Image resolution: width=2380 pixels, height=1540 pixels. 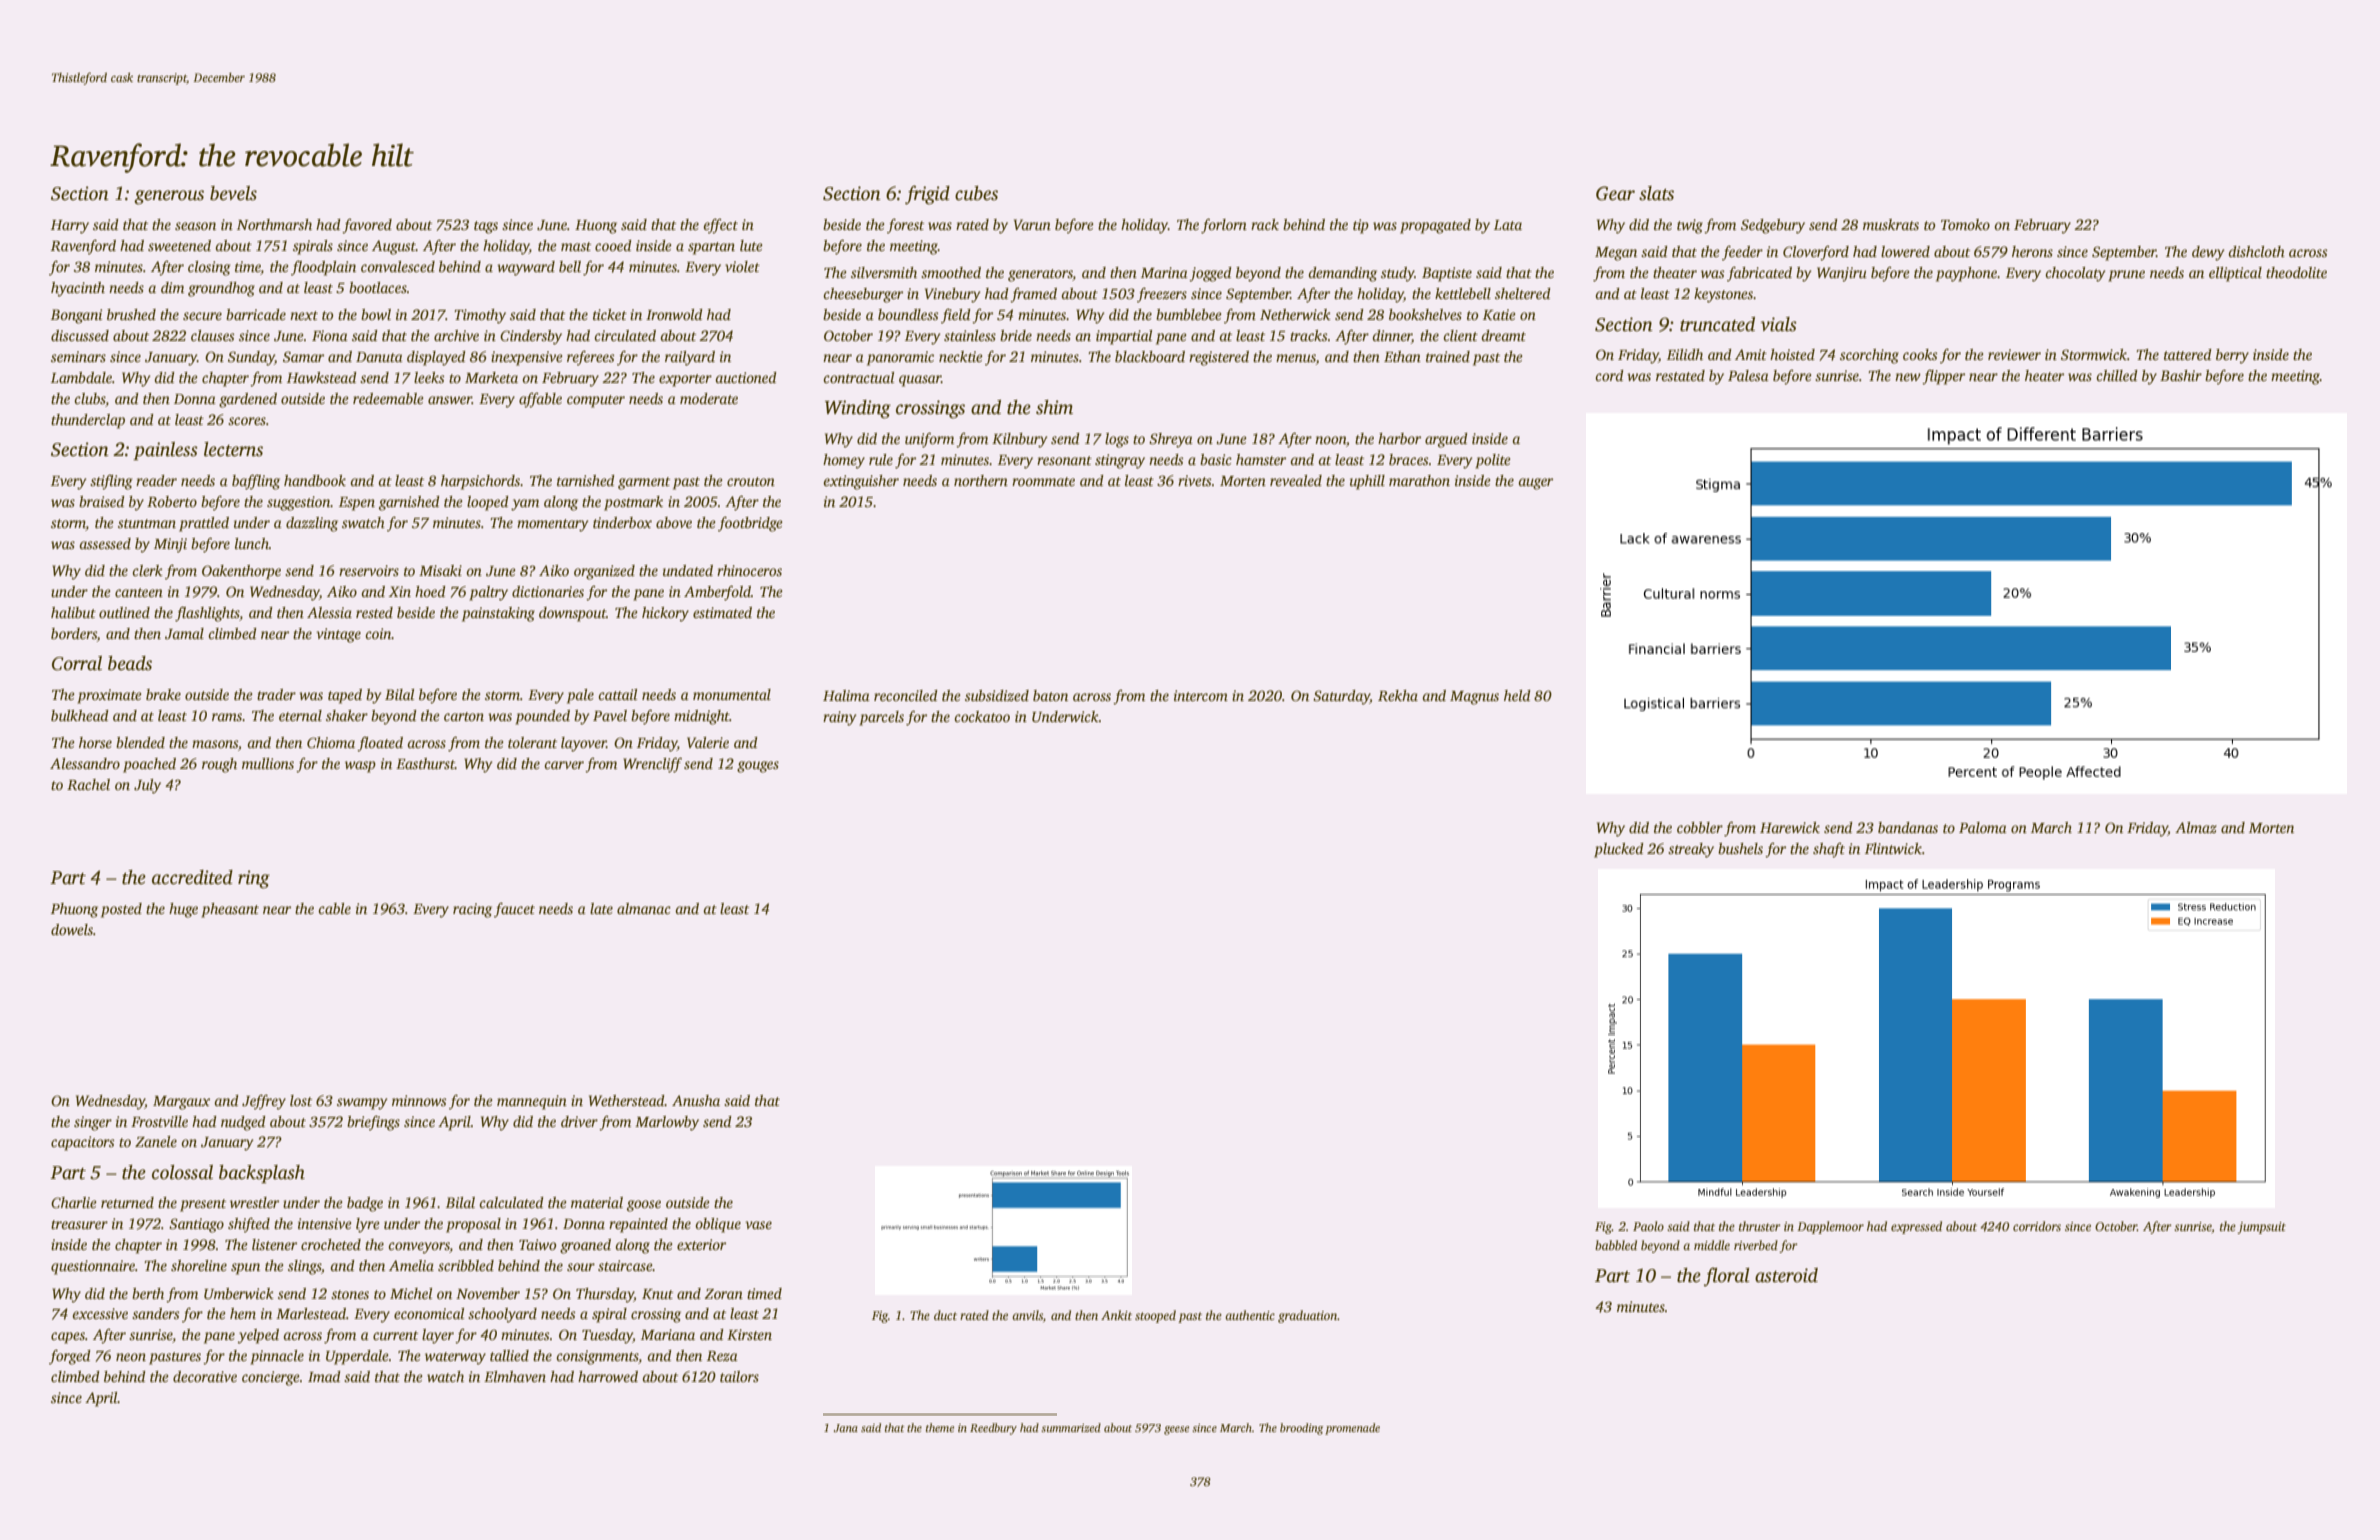 What do you see at coordinates (83, 1143) in the document?
I see `capacitors` at bounding box center [83, 1143].
